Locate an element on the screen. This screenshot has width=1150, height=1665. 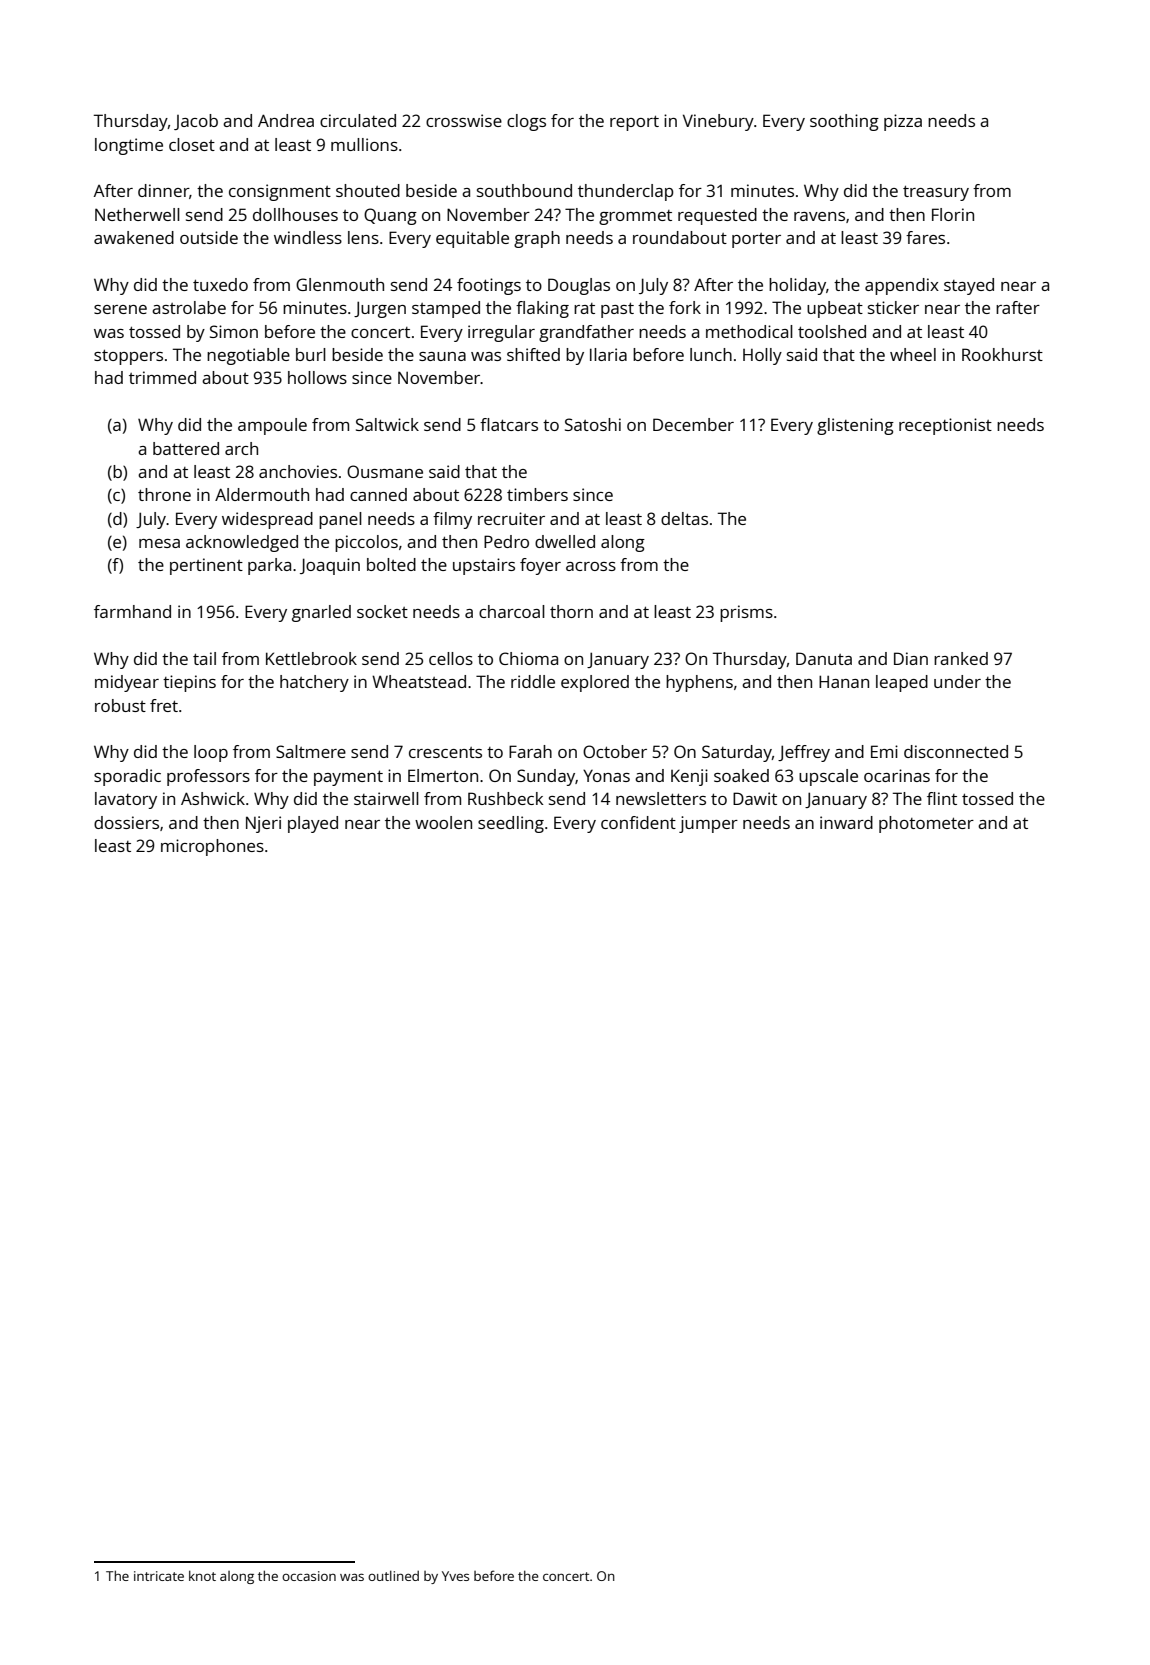
photometer is located at coordinates (926, 824).
